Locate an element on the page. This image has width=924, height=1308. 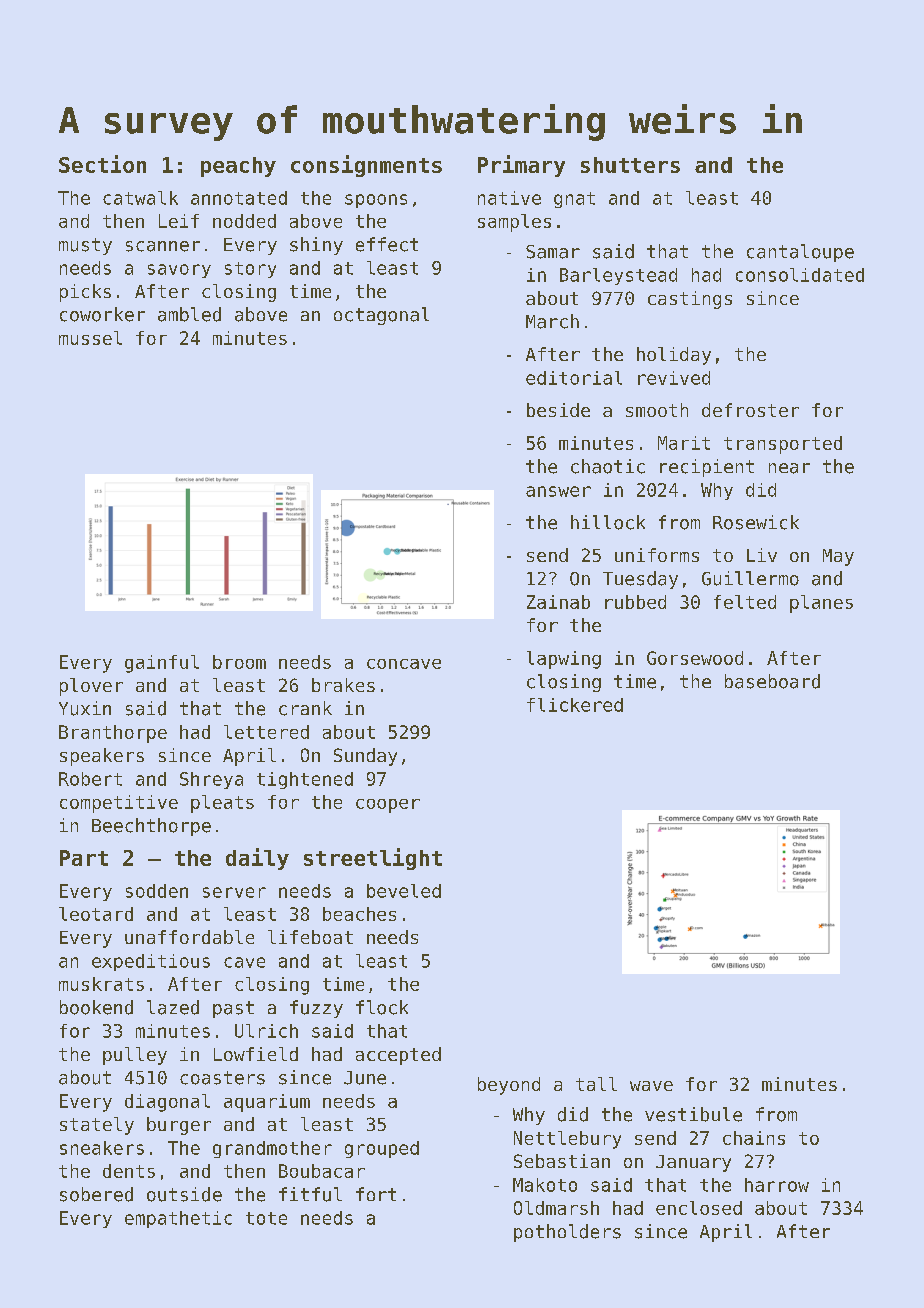
beside is located at coordinates (558, 410).
